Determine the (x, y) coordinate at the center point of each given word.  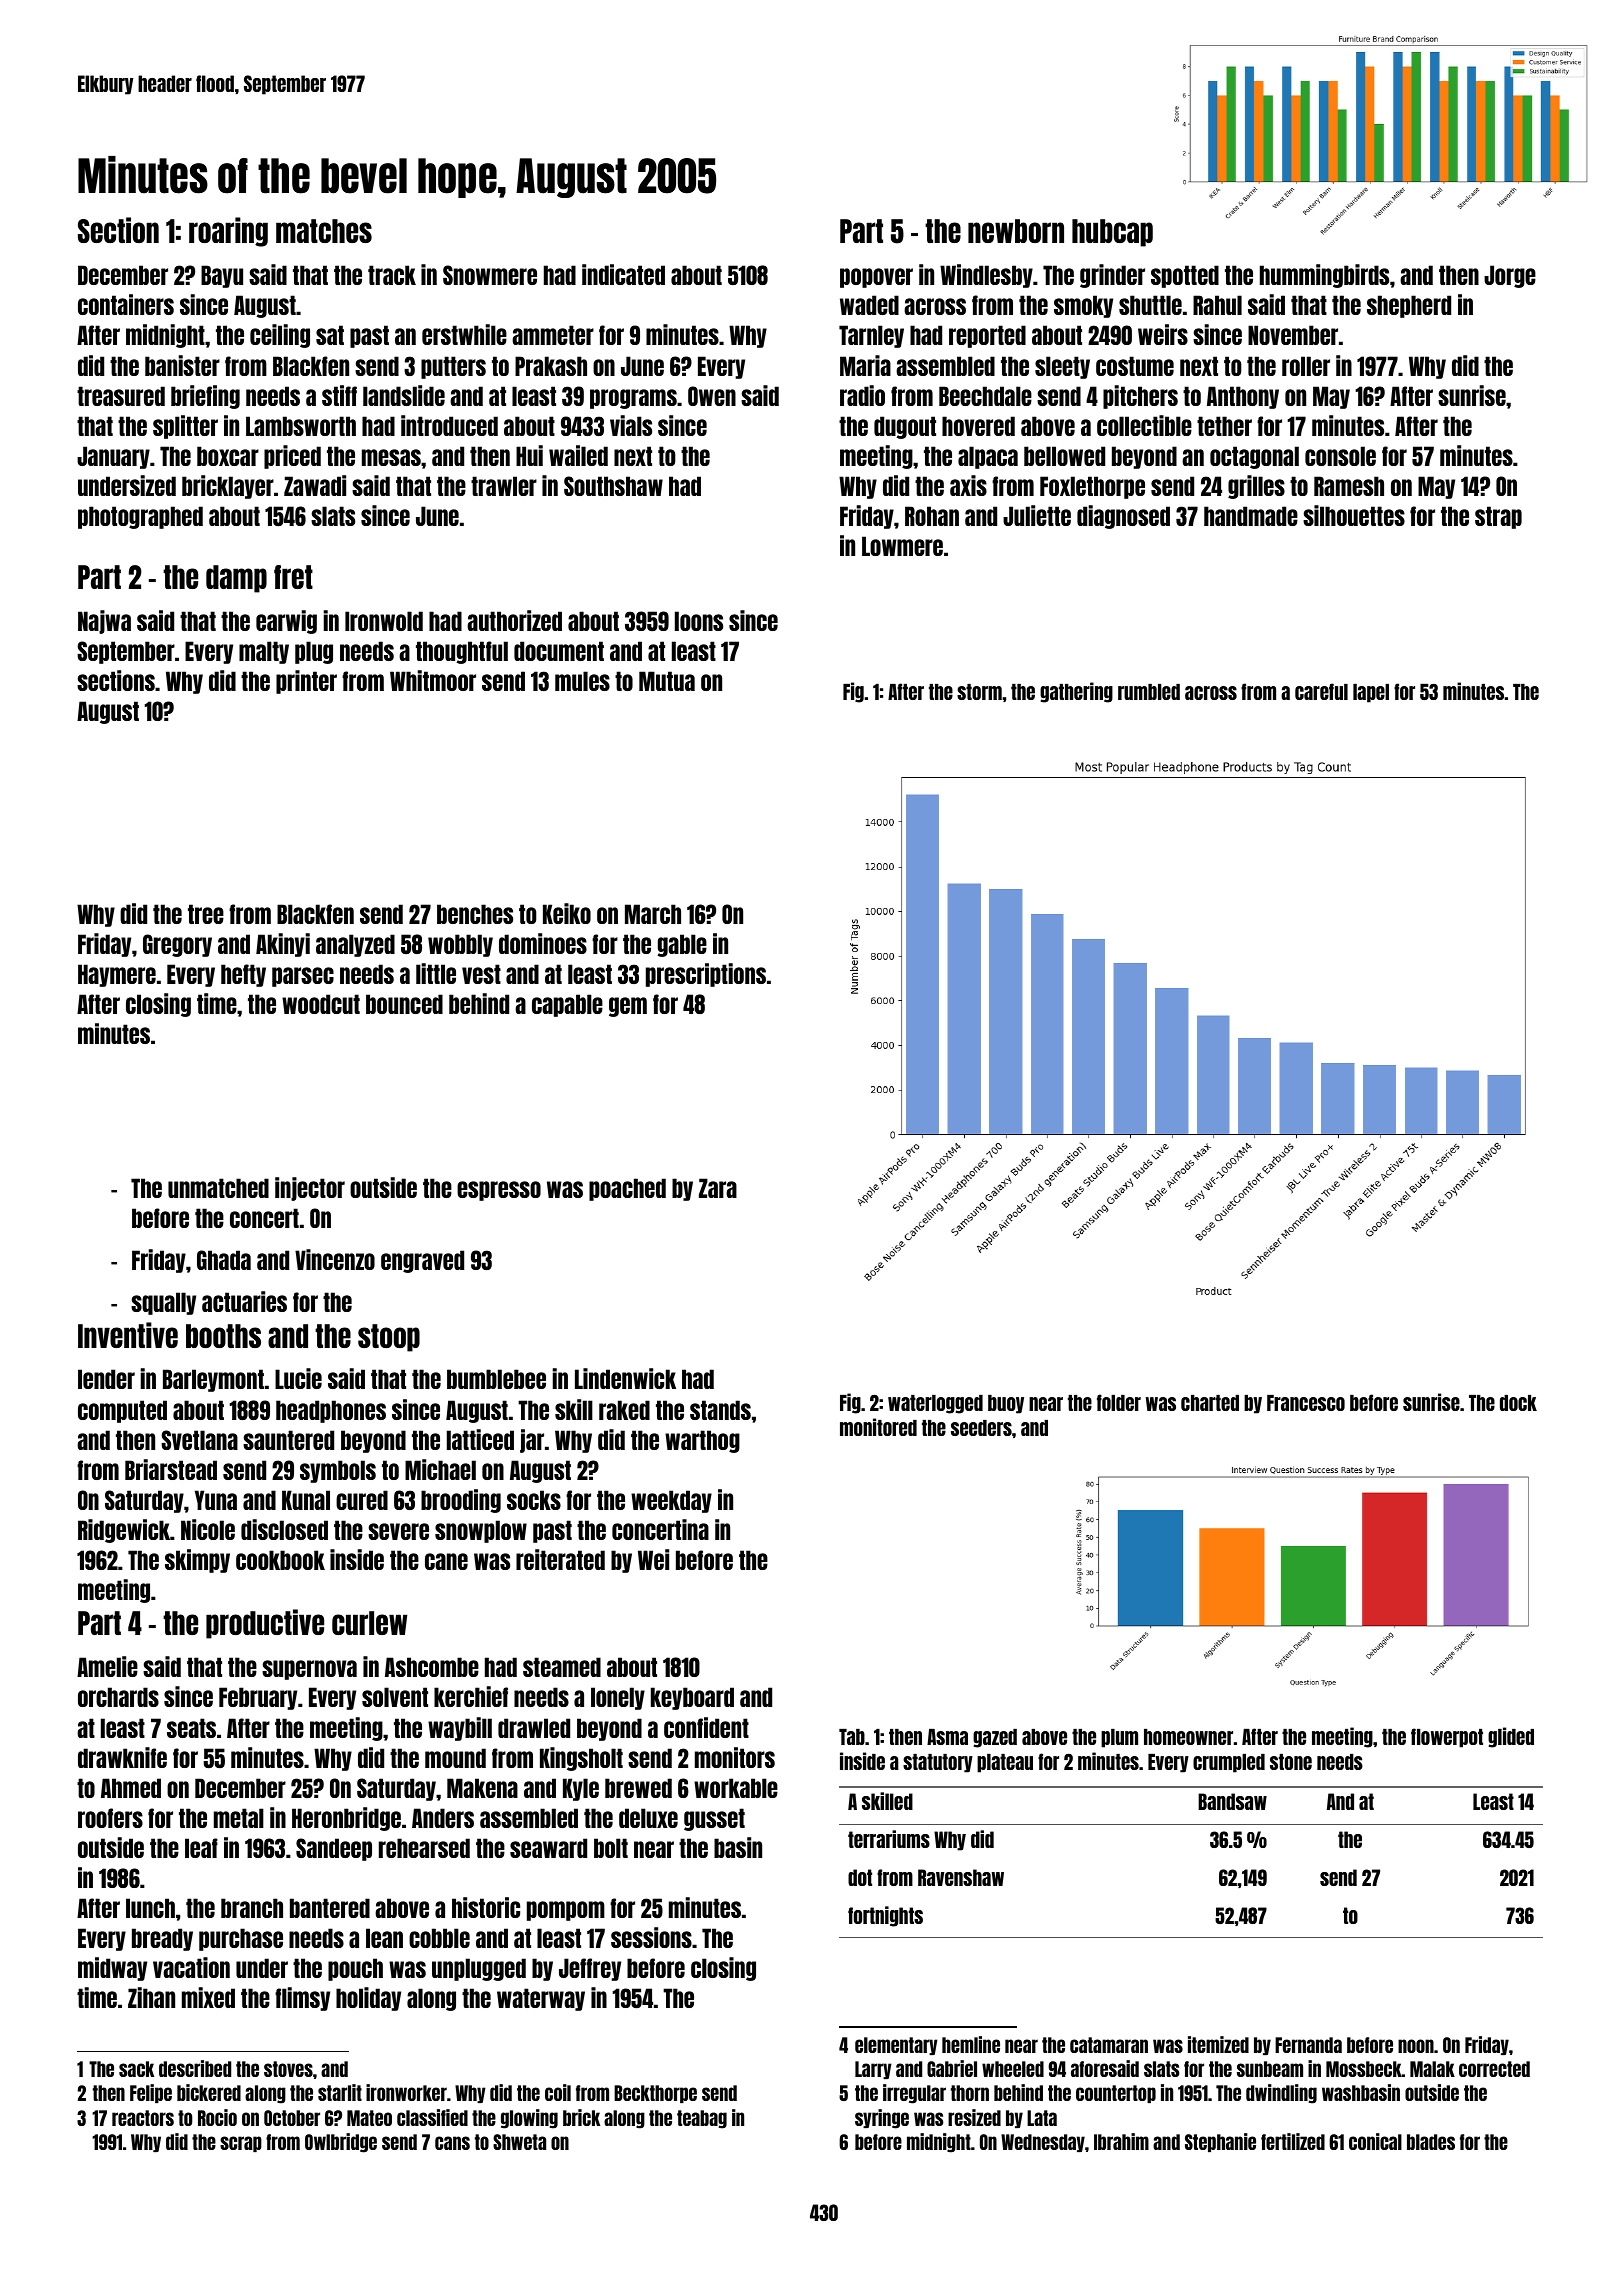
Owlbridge (341, 2143)
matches (324, 231)
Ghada (224, 1260)
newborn (1016, 231)
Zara (718, 1188)
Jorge (1510, 276)
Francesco (1306, 1403)
